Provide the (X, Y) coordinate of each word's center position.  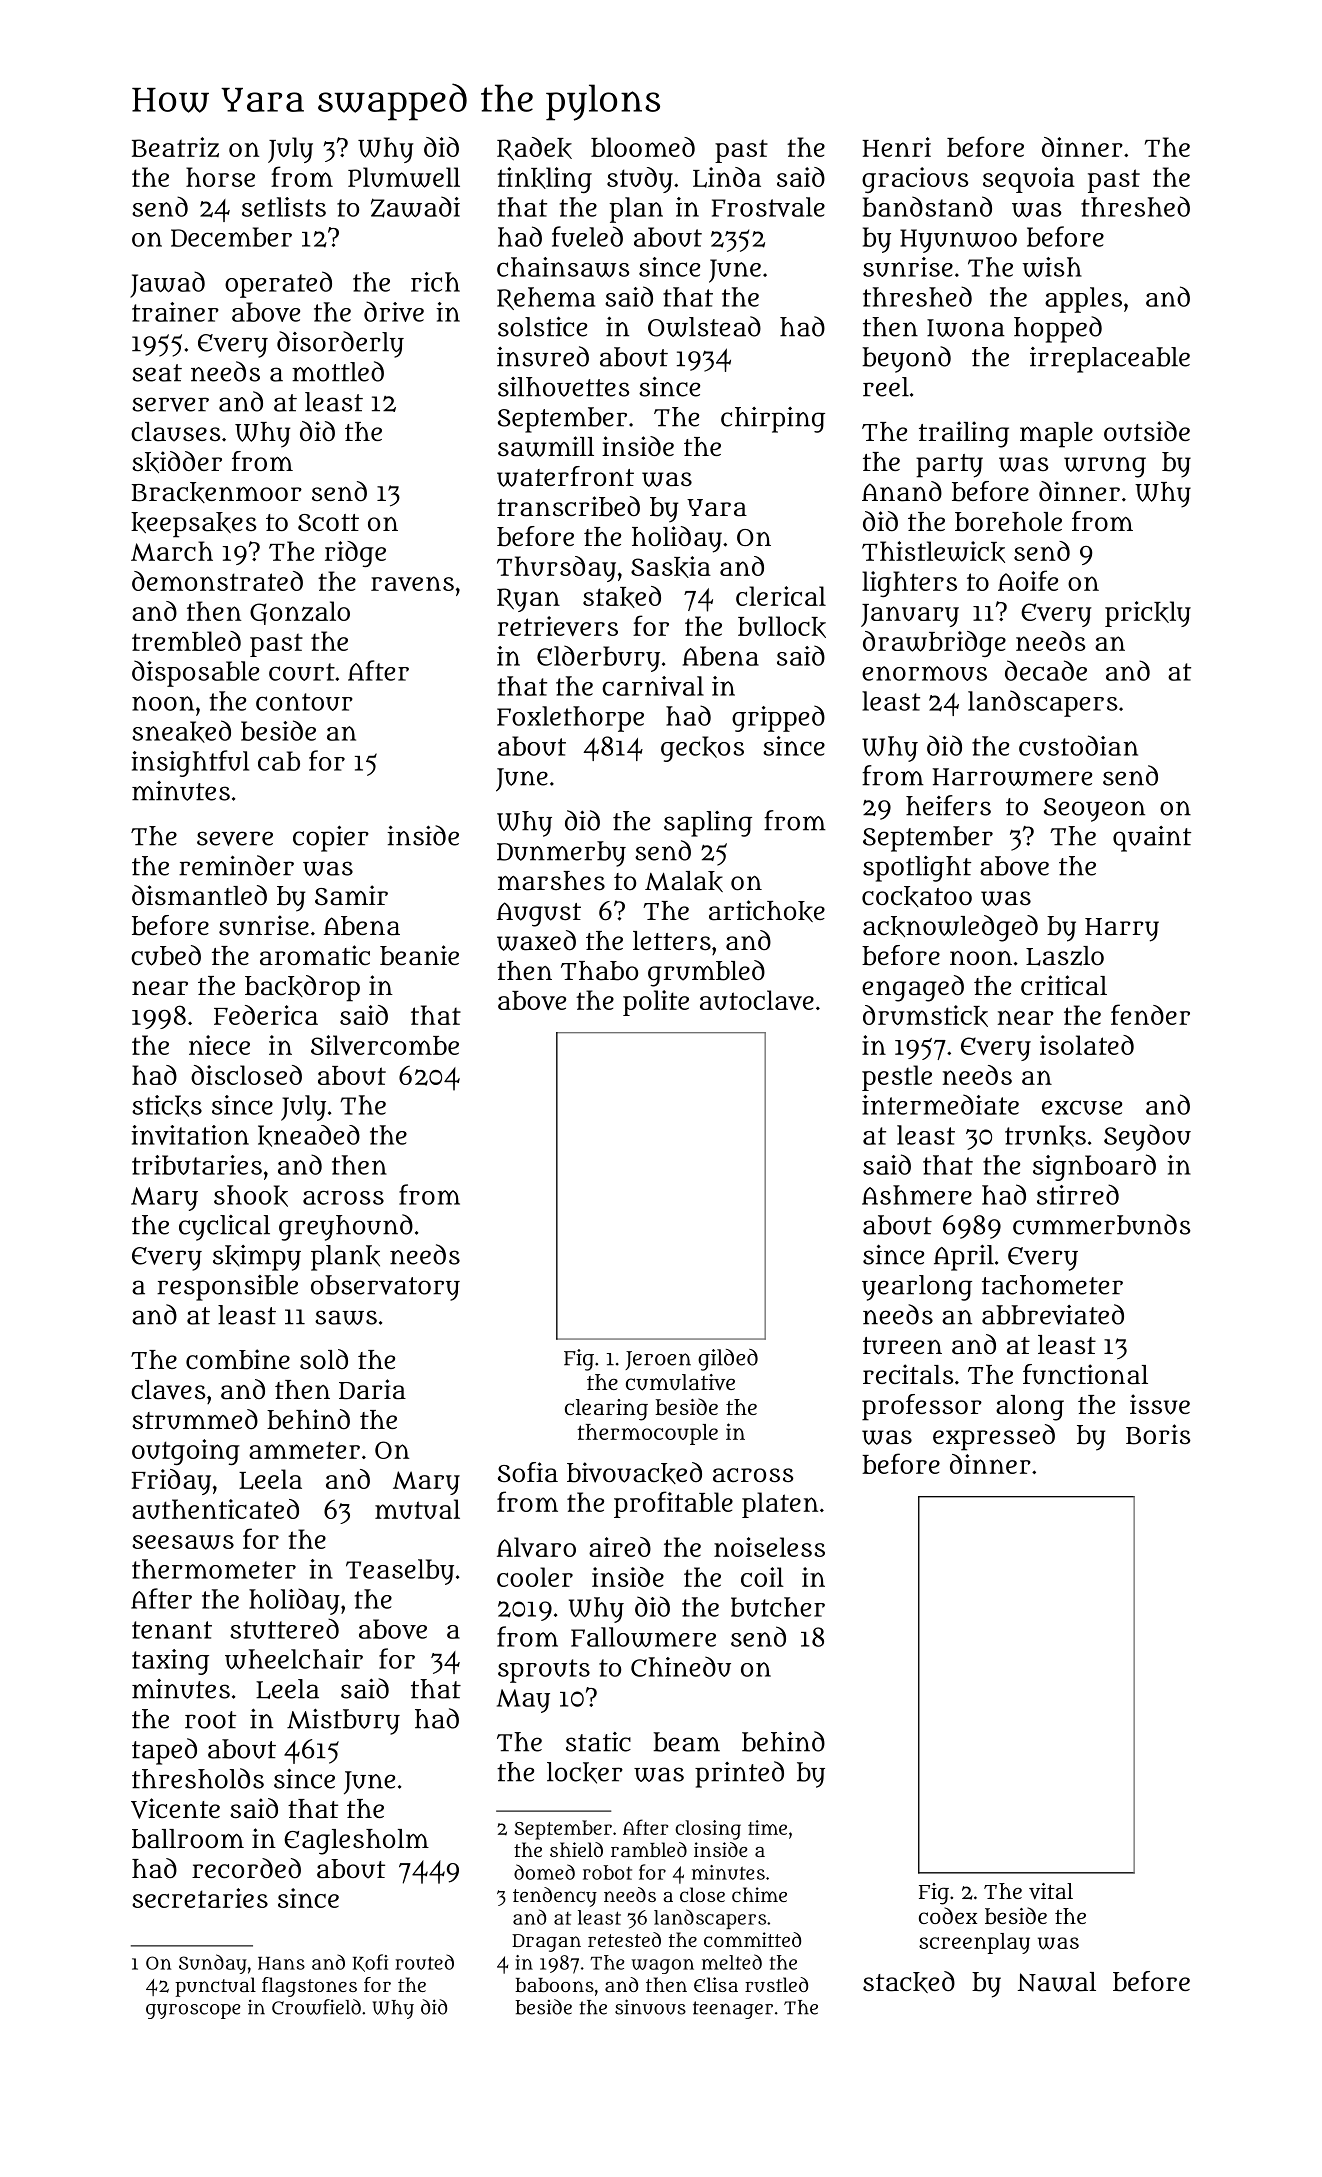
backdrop (302, 988)
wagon (663, 1966)
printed (739, 1774)
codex (948, 1915)
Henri (896, 147)
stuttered (284, 1628)
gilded (728, 1360)
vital (1051, 1891)
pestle (897, 1078)
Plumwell (404, 177)
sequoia (1029, 180)
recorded (246, 1868)
